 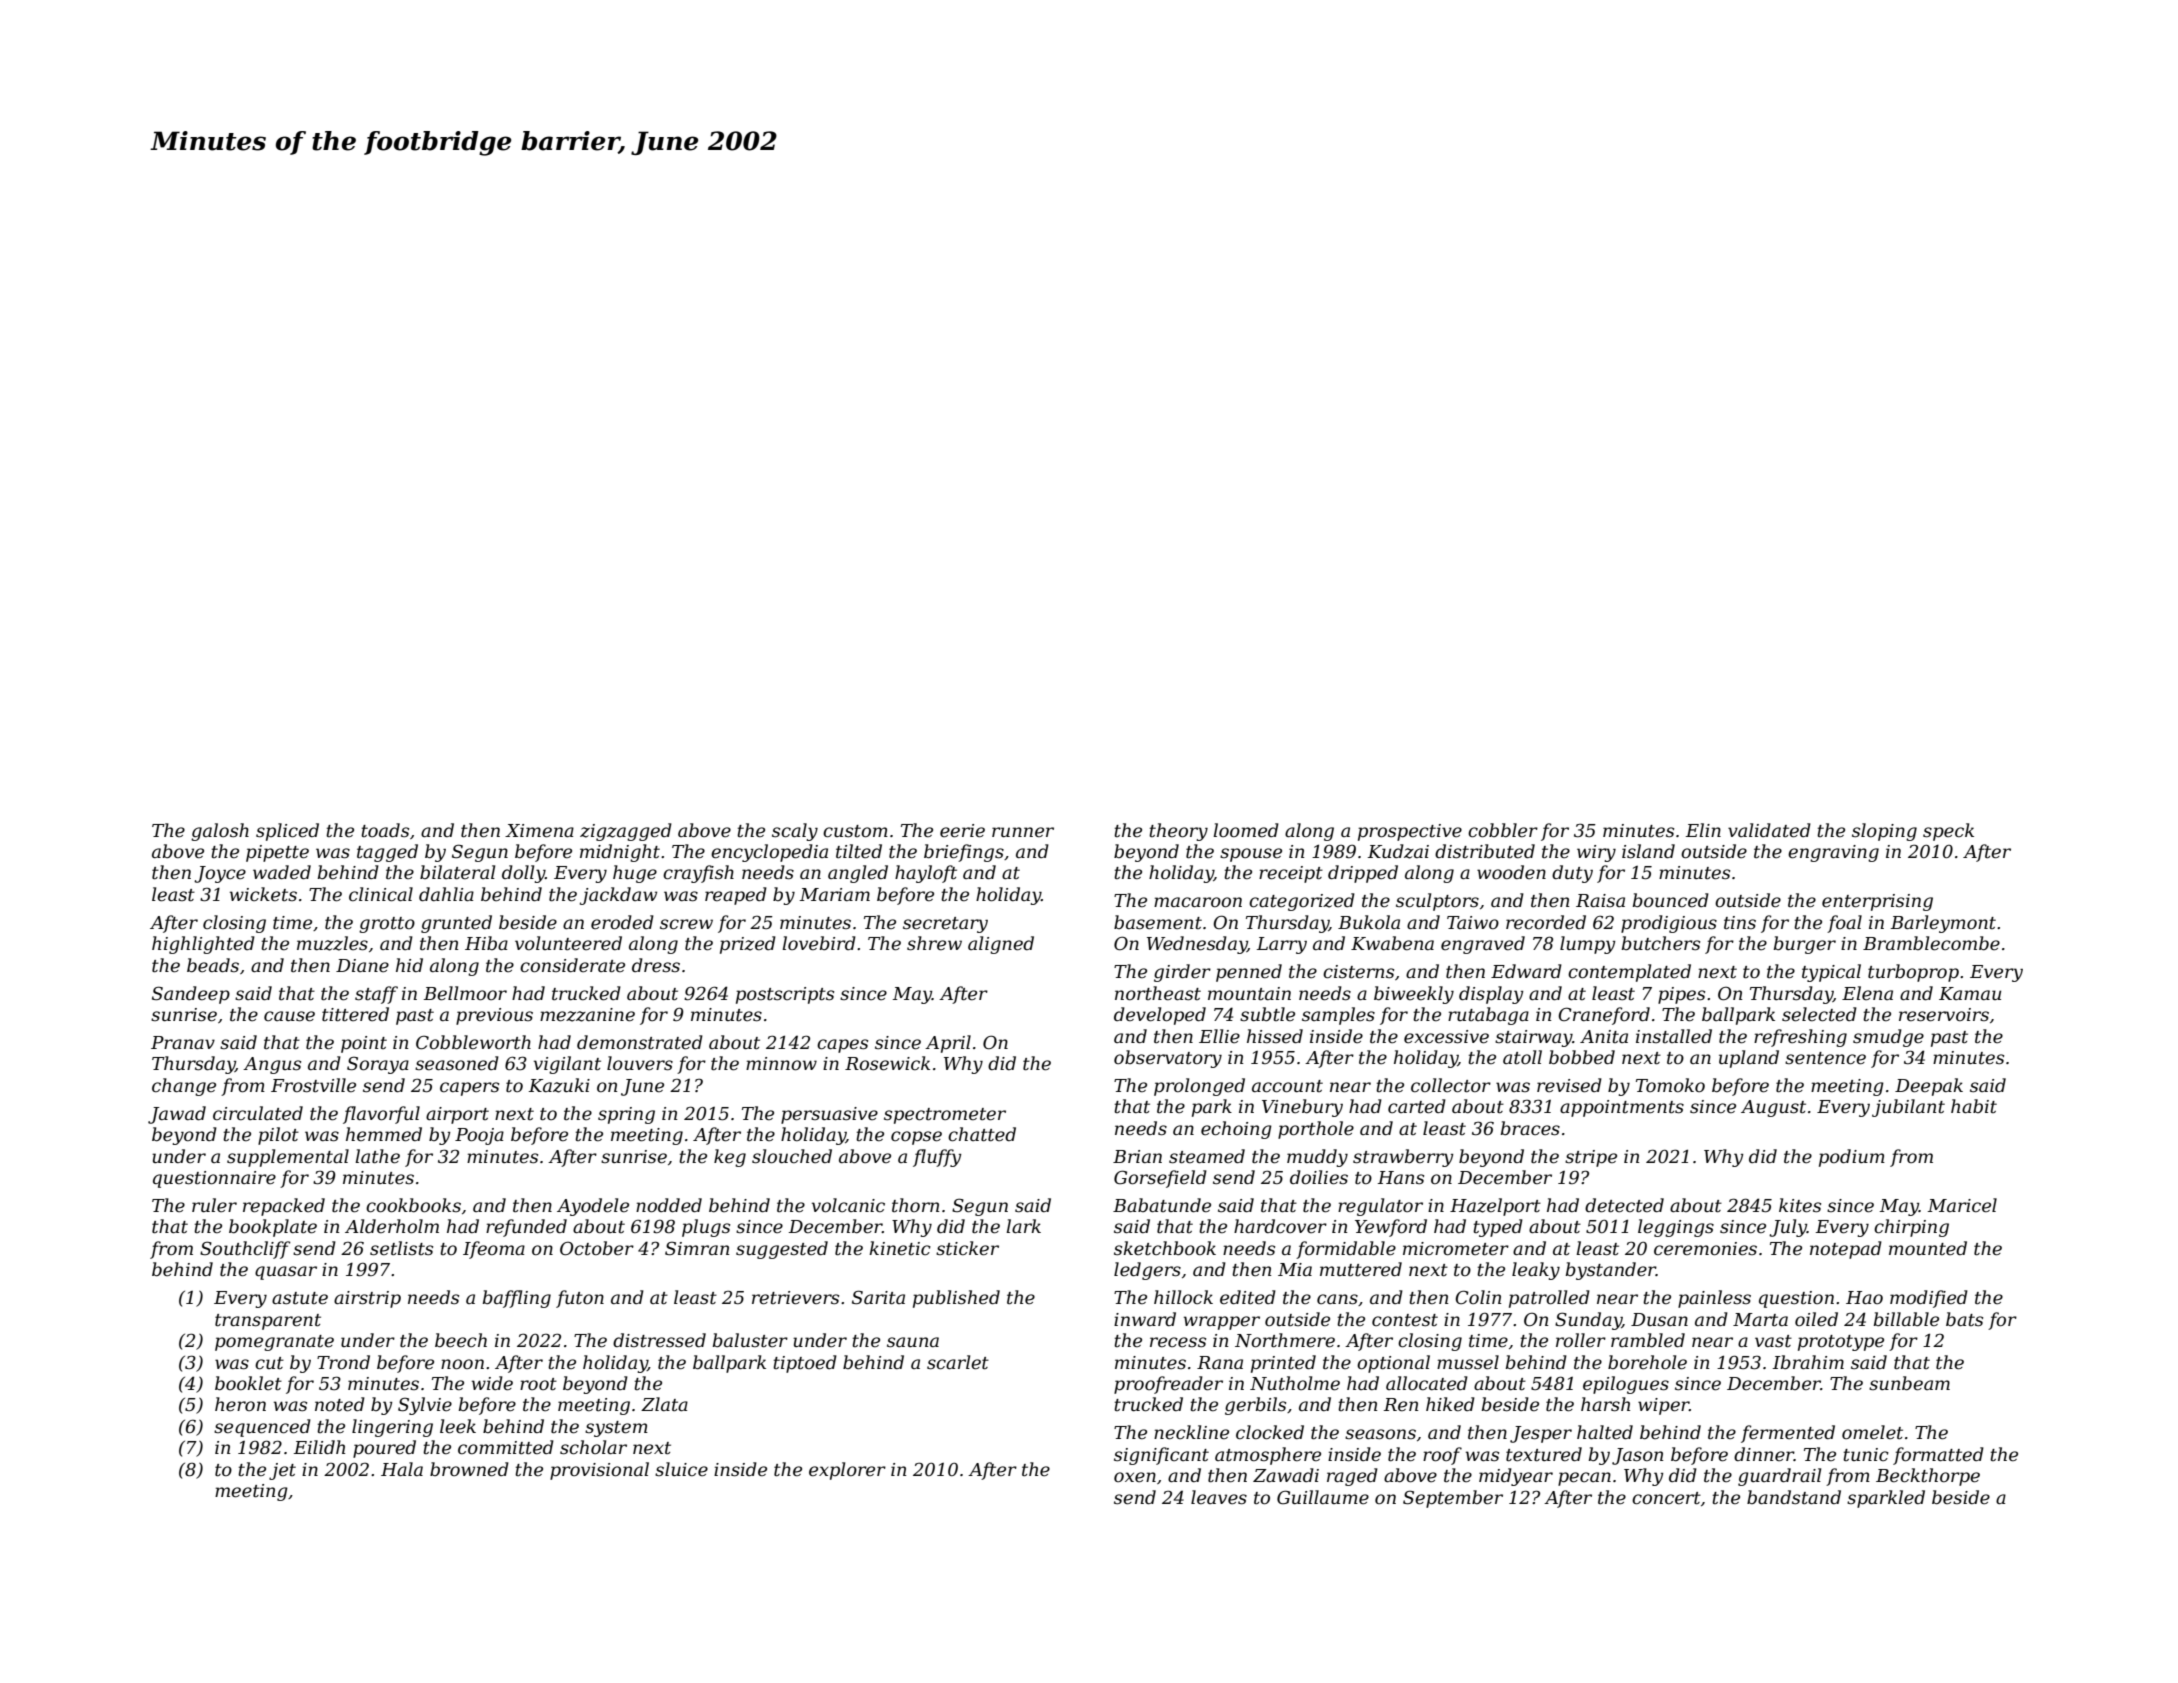 I want to click on Northmere, so click(x=1285, y=1340).
